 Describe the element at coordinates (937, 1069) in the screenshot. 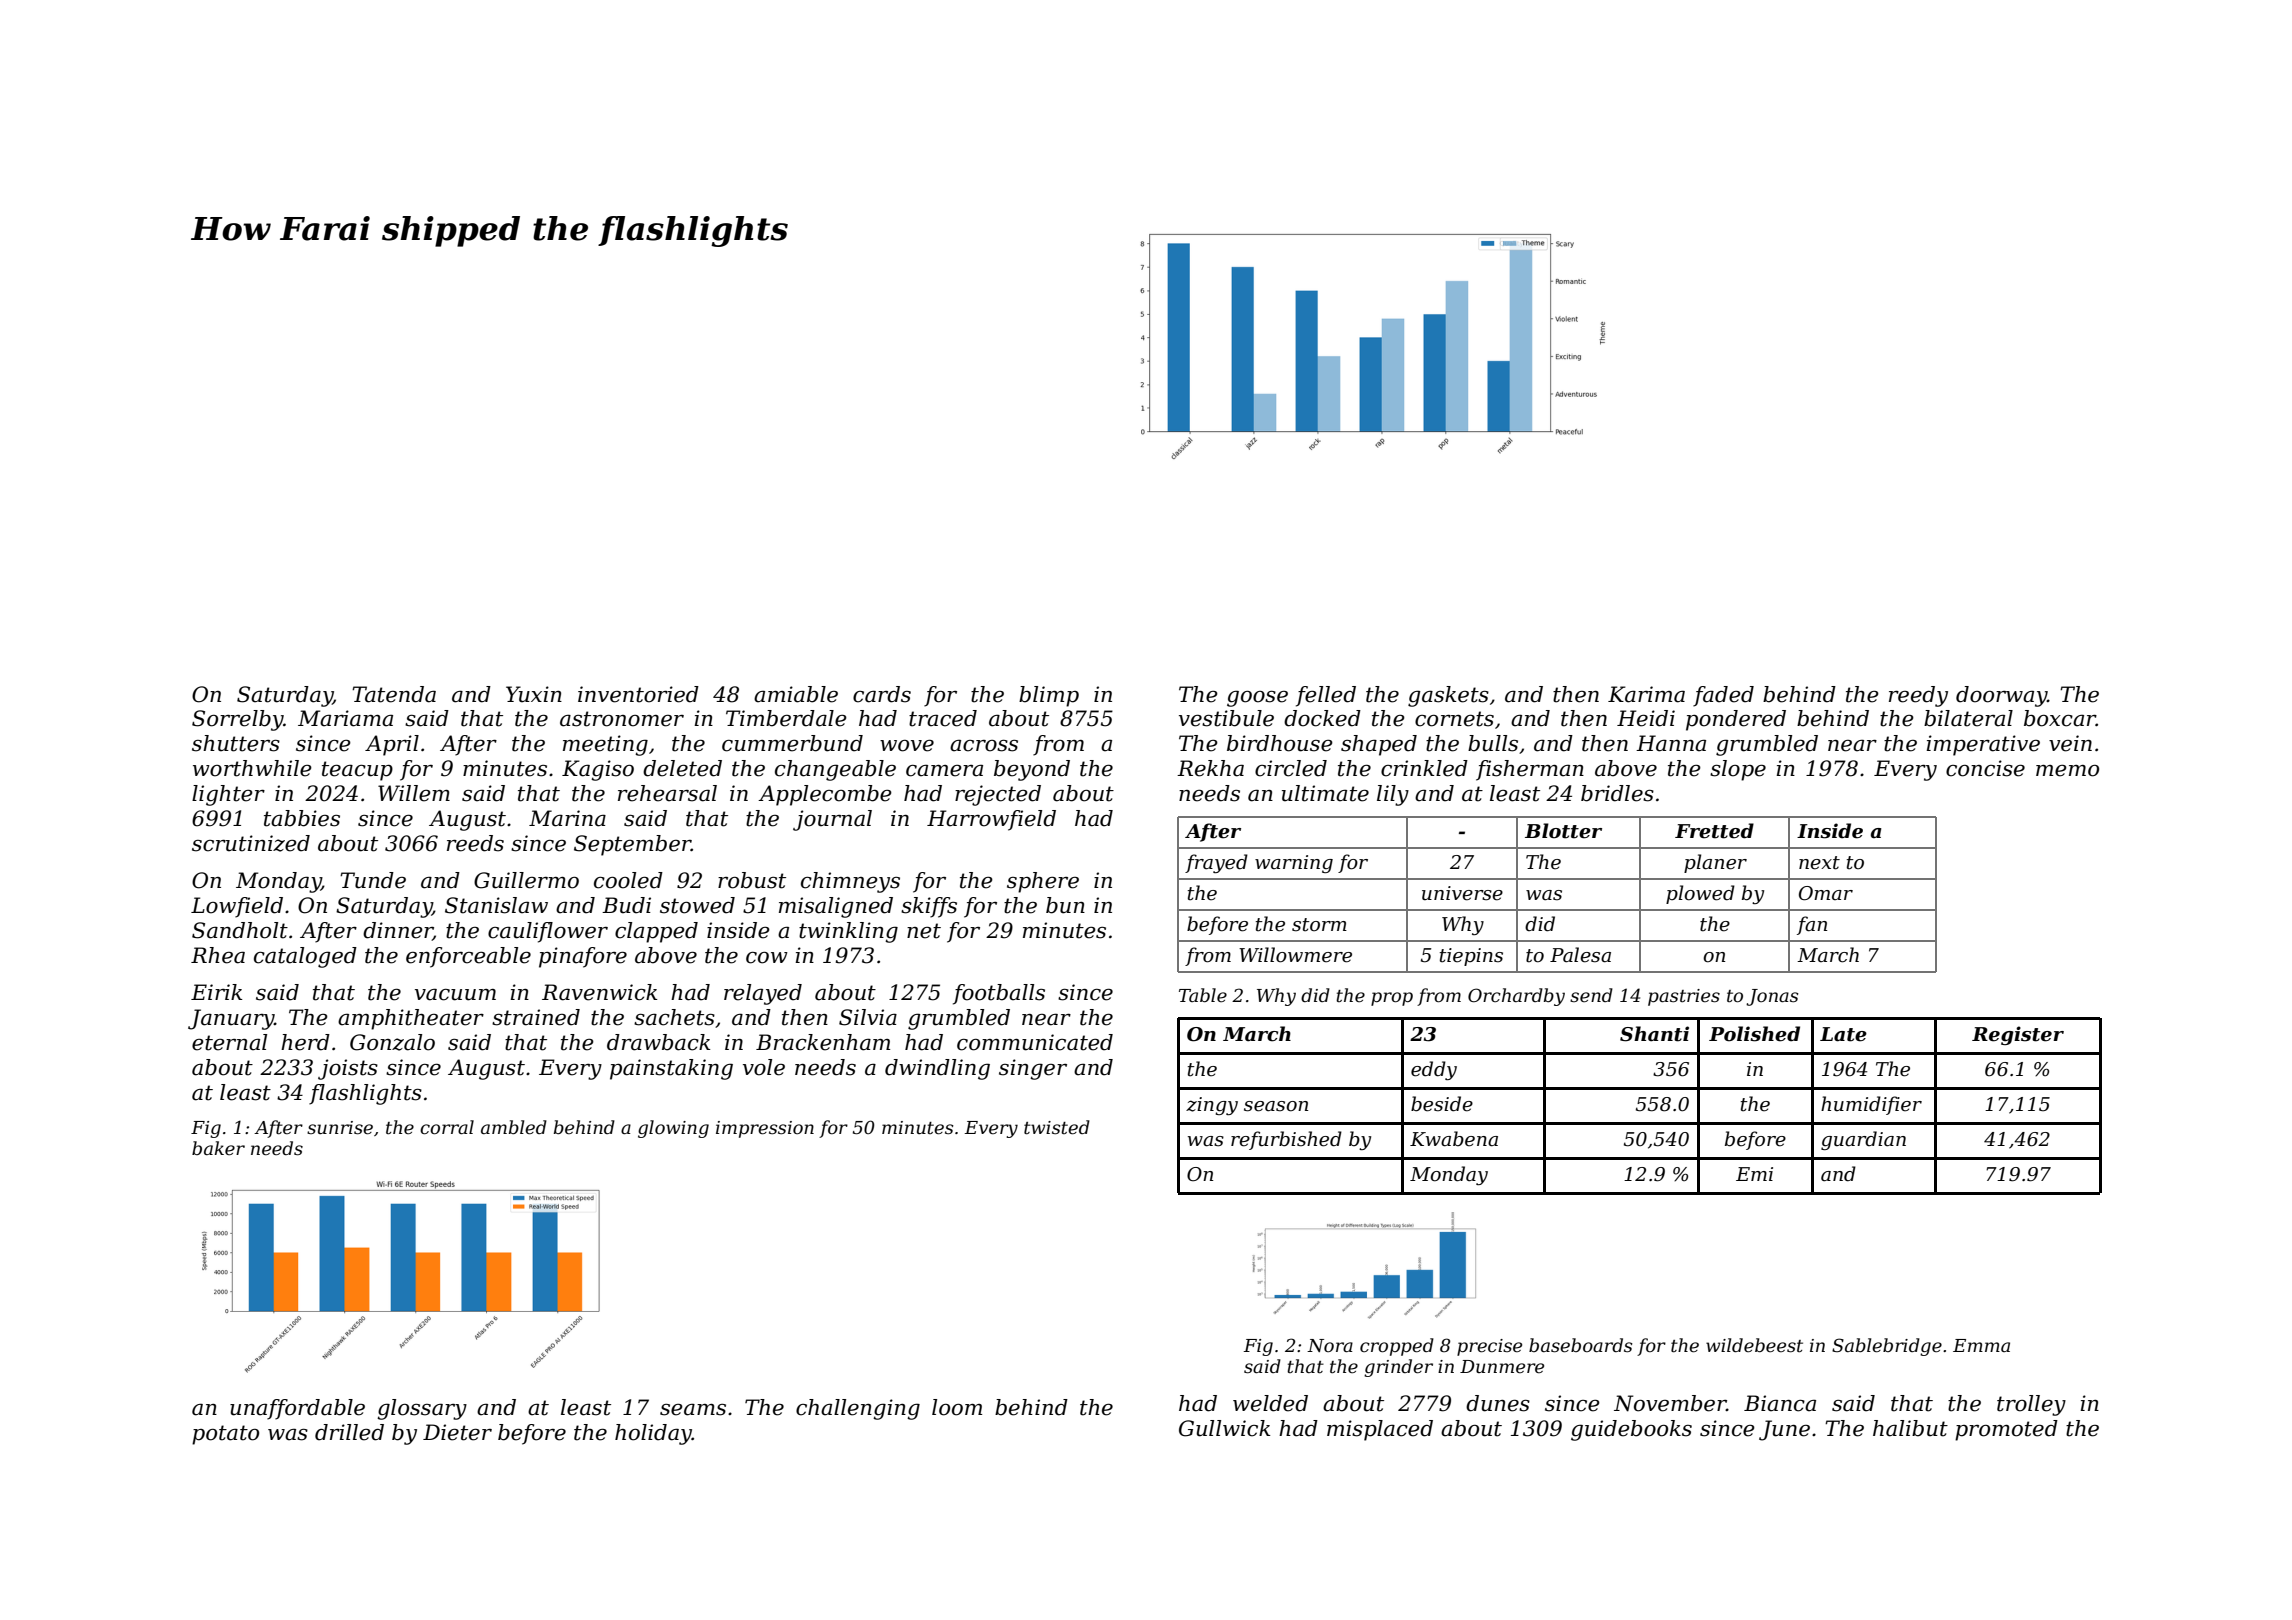

I see `dwindling` at that location.
